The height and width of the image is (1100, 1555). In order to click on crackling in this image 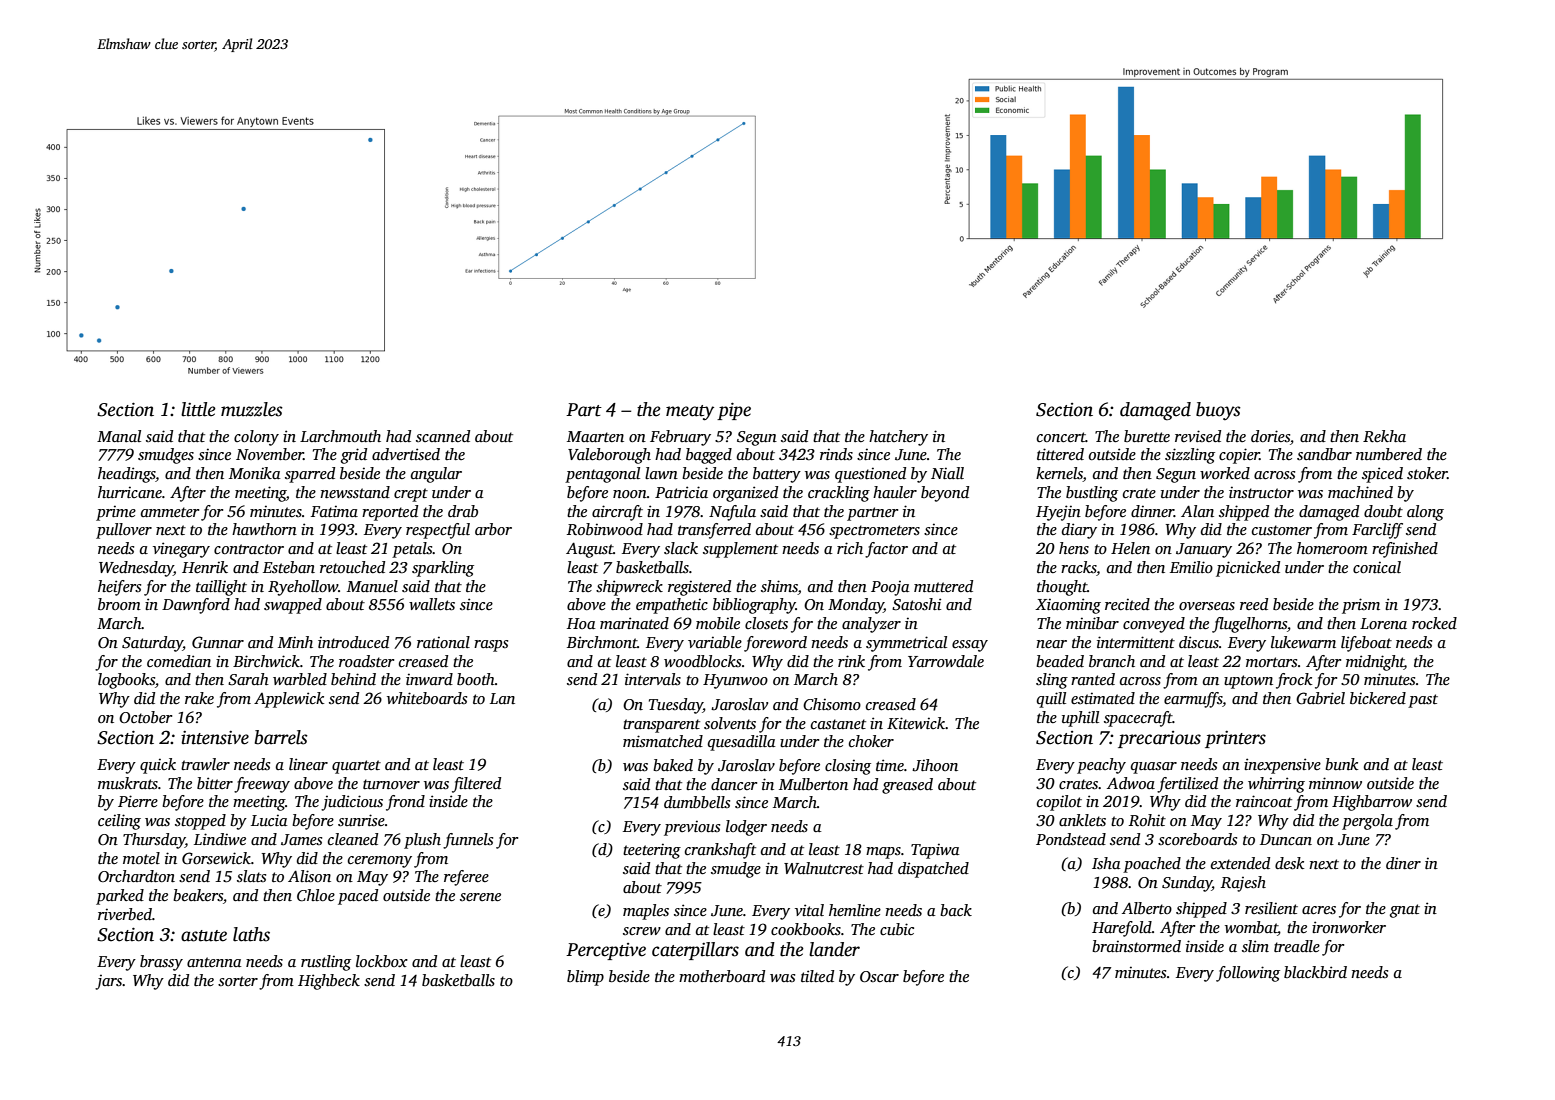, I will do `click(839, 494)`.
